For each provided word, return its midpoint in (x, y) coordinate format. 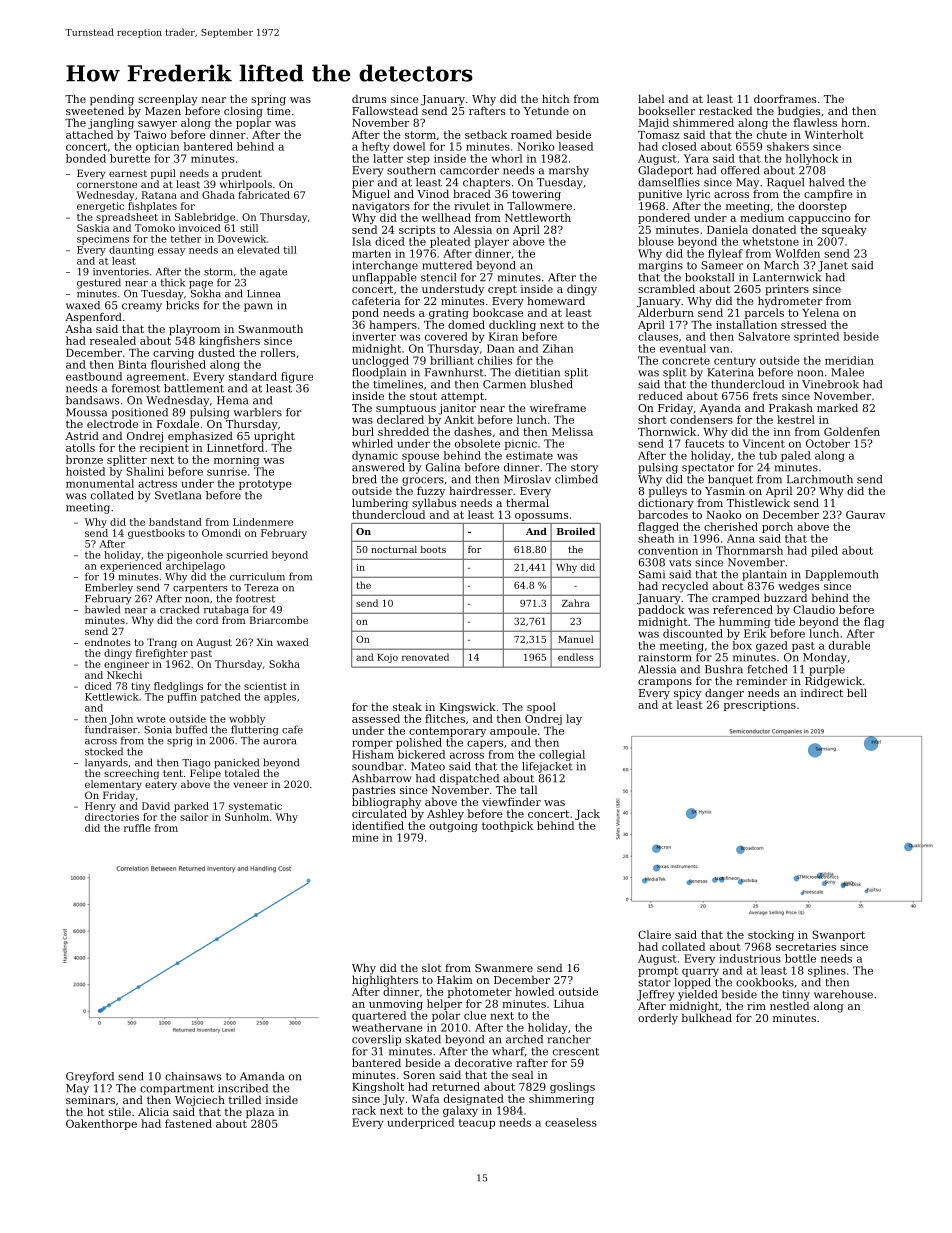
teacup (477, 1124)
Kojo (387, 658)
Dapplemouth (841, 575)
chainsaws (193, 1076)
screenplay (168, 100)
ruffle (137, 828)
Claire (654, 934)
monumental (100, 483)
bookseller (666, 110)
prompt (658, 972)
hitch (556, 98)
